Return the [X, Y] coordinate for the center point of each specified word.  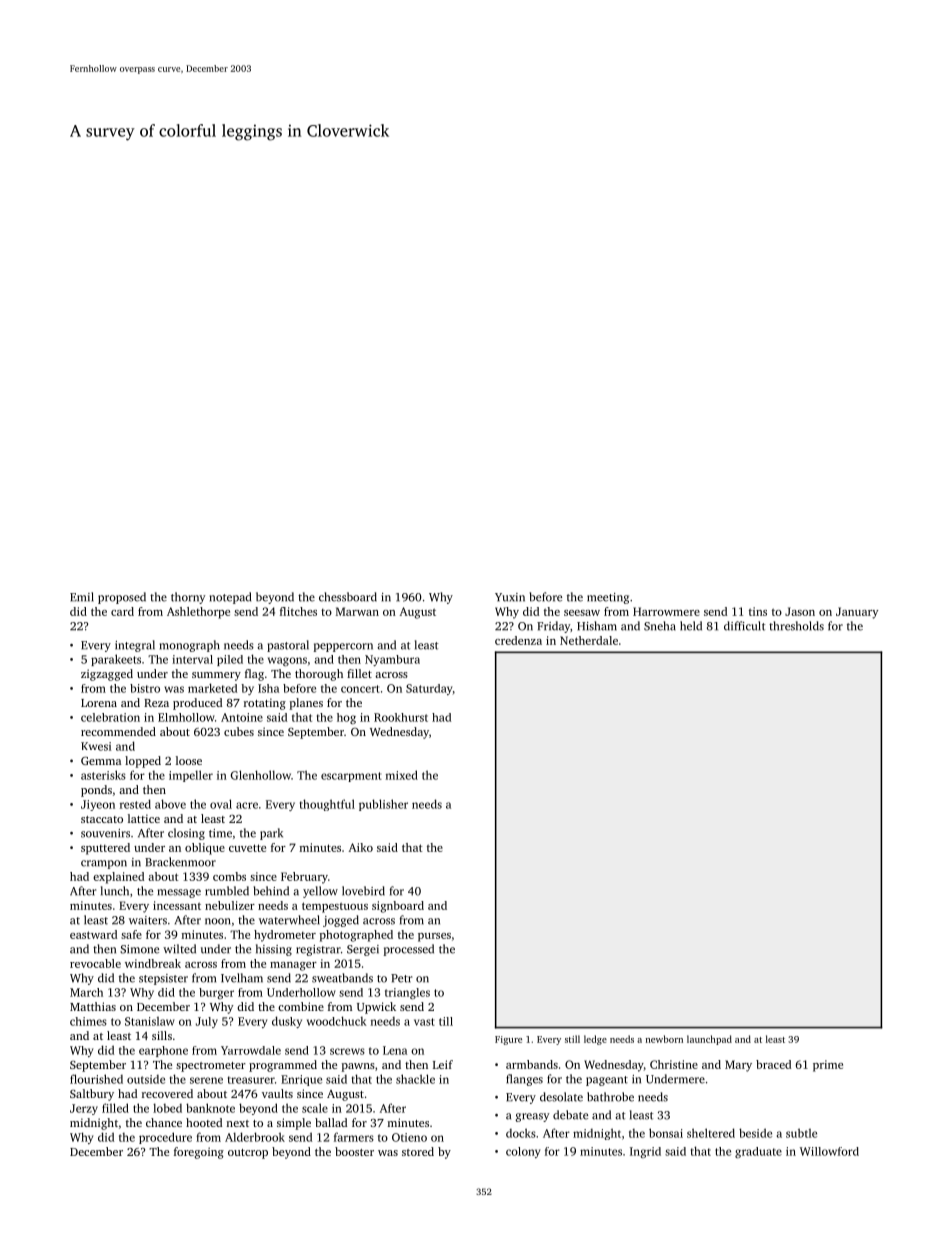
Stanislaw [150, 1021]
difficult [744, 626]
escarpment [351, 777]
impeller [191, 776]
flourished [96, 1079]
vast [424, 1022]
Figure [508, 1040]
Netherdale [589, 640]
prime [828, 1066]
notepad [230, 598]
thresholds [796, 626]
